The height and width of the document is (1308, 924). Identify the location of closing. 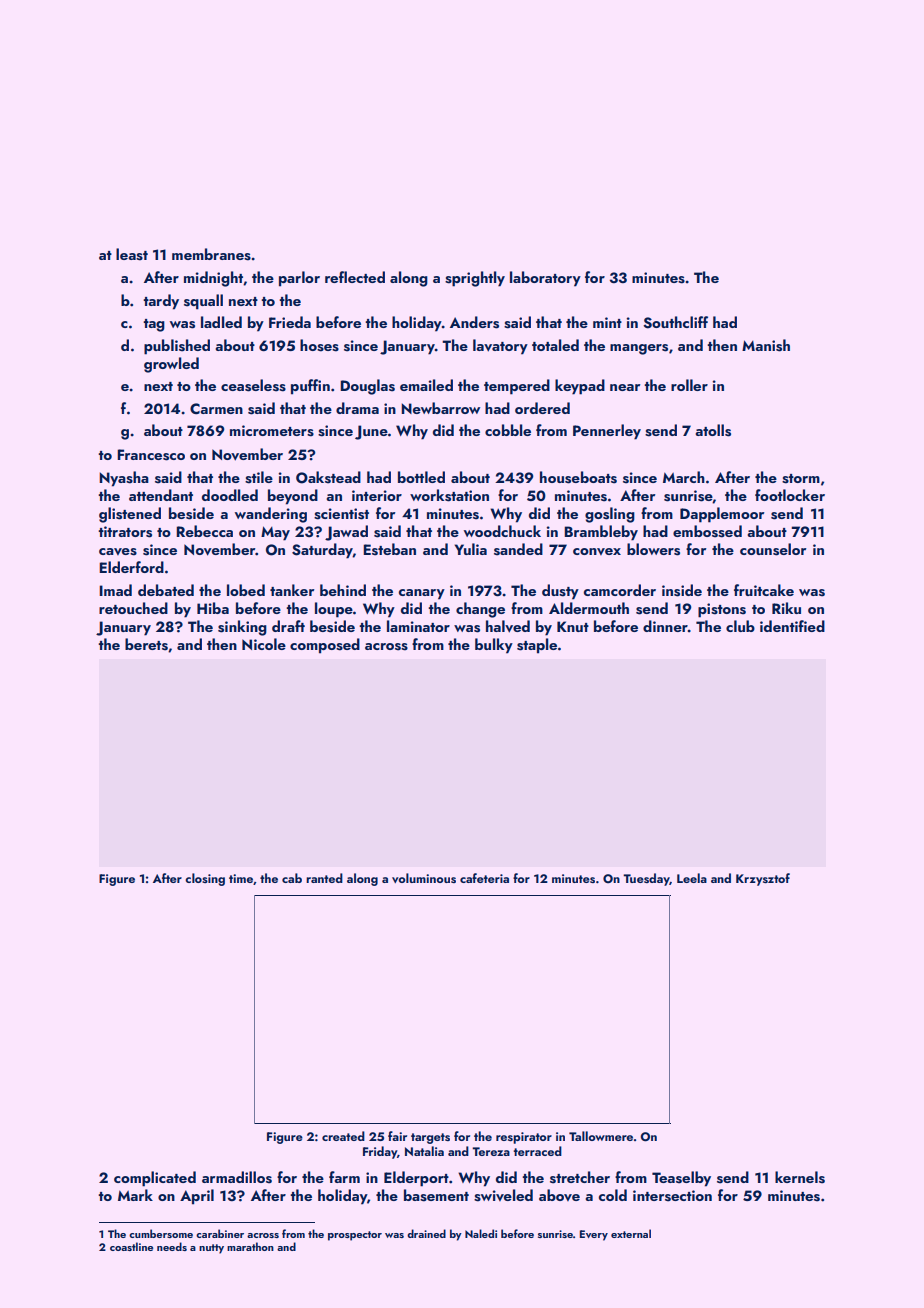
(205, 879).
